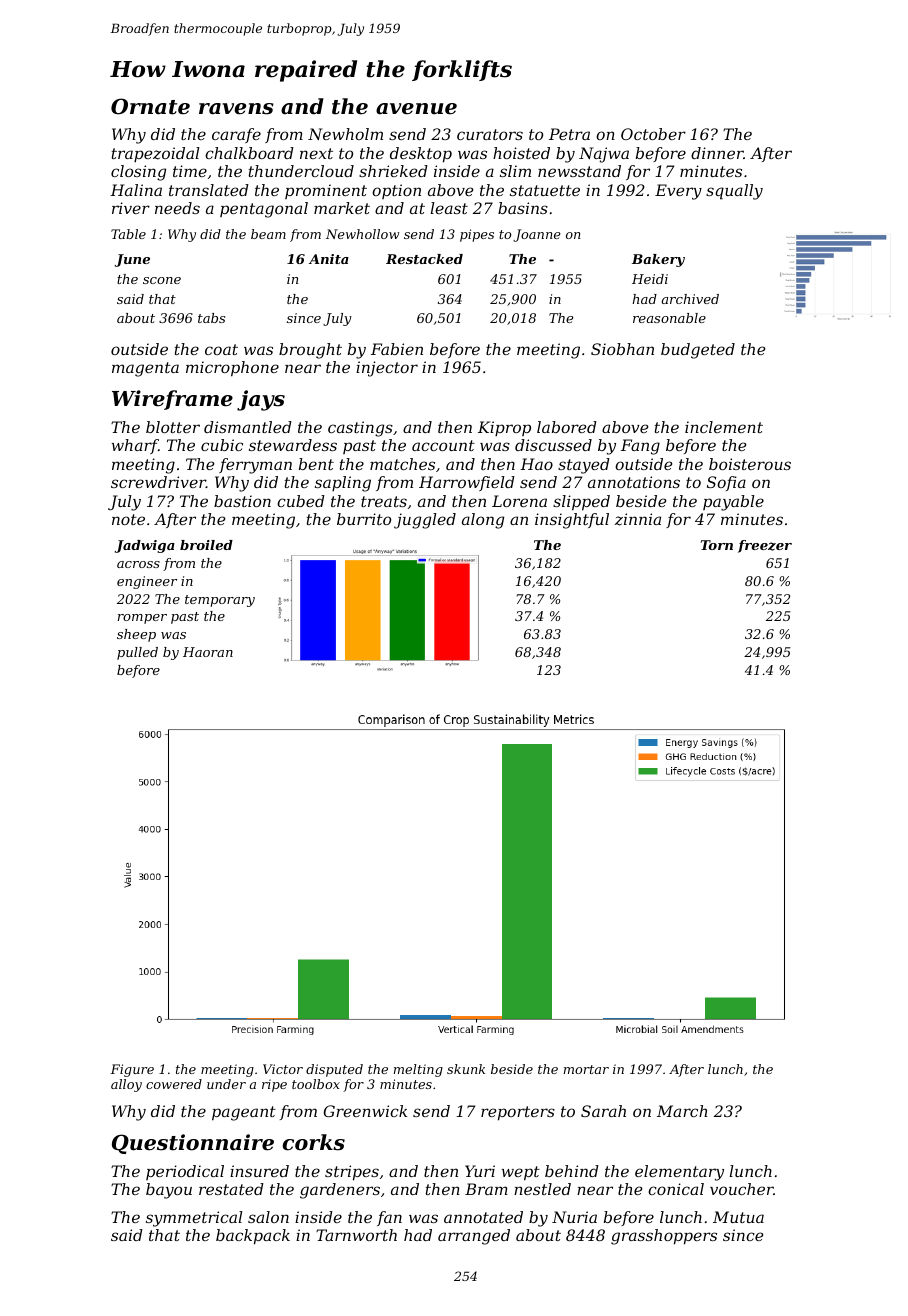 This screenshot has height=1316, width=908. I want to click on avenue, so click(416, 109).
